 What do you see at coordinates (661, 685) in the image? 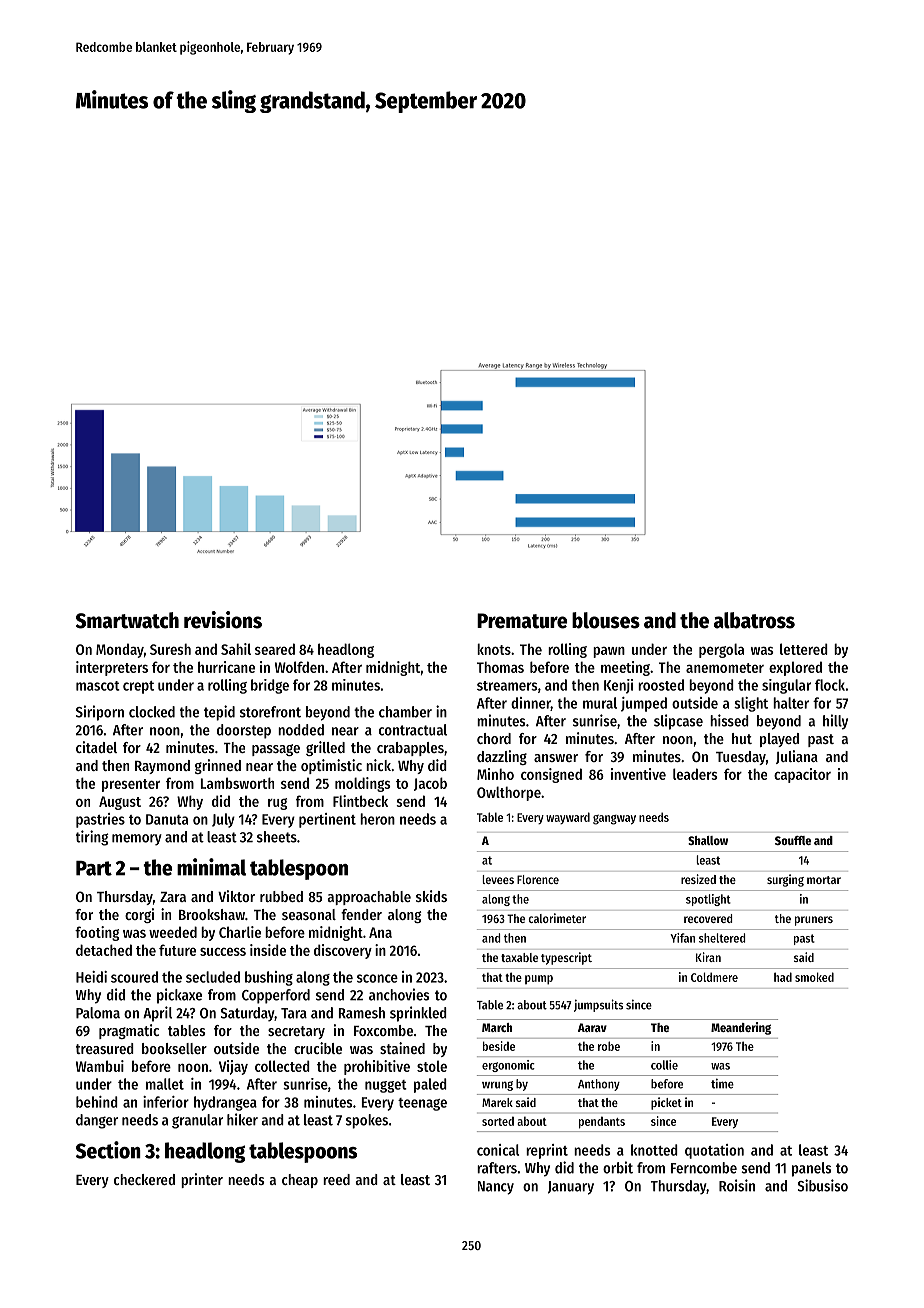
I see `roosted` at bounding box center [661, 685].
